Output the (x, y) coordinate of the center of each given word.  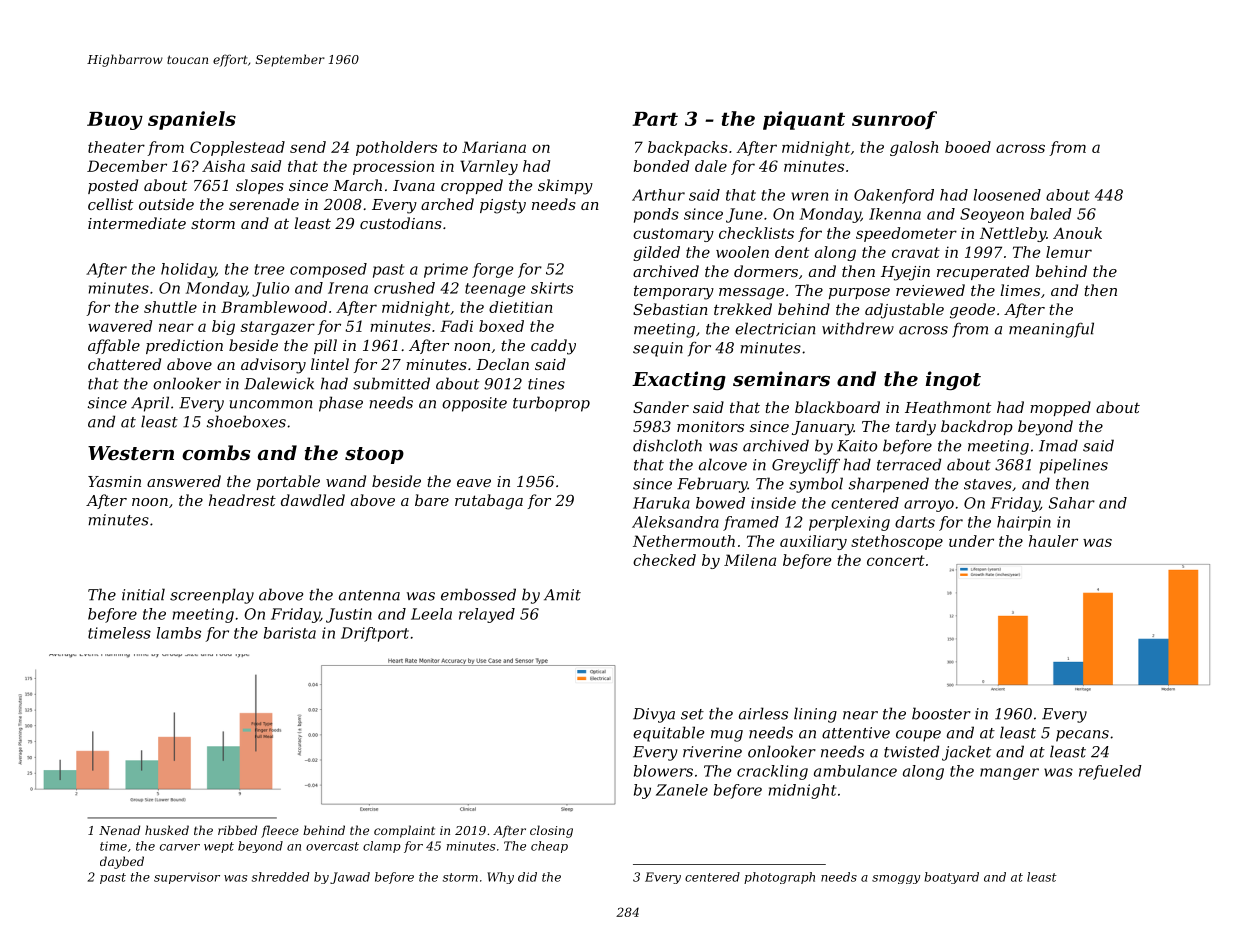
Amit (562, 595)
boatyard (951, 878)
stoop (374, 455)
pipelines (1073, 466)
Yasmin (114, 481)
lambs (179, 633)
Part (655, 119)
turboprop (551, 404)
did (527, 877)
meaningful (1051, 330)
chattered (124, 364)
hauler (1053, 541)
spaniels (192, 120)
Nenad (119, 830)
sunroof (894, 120)
